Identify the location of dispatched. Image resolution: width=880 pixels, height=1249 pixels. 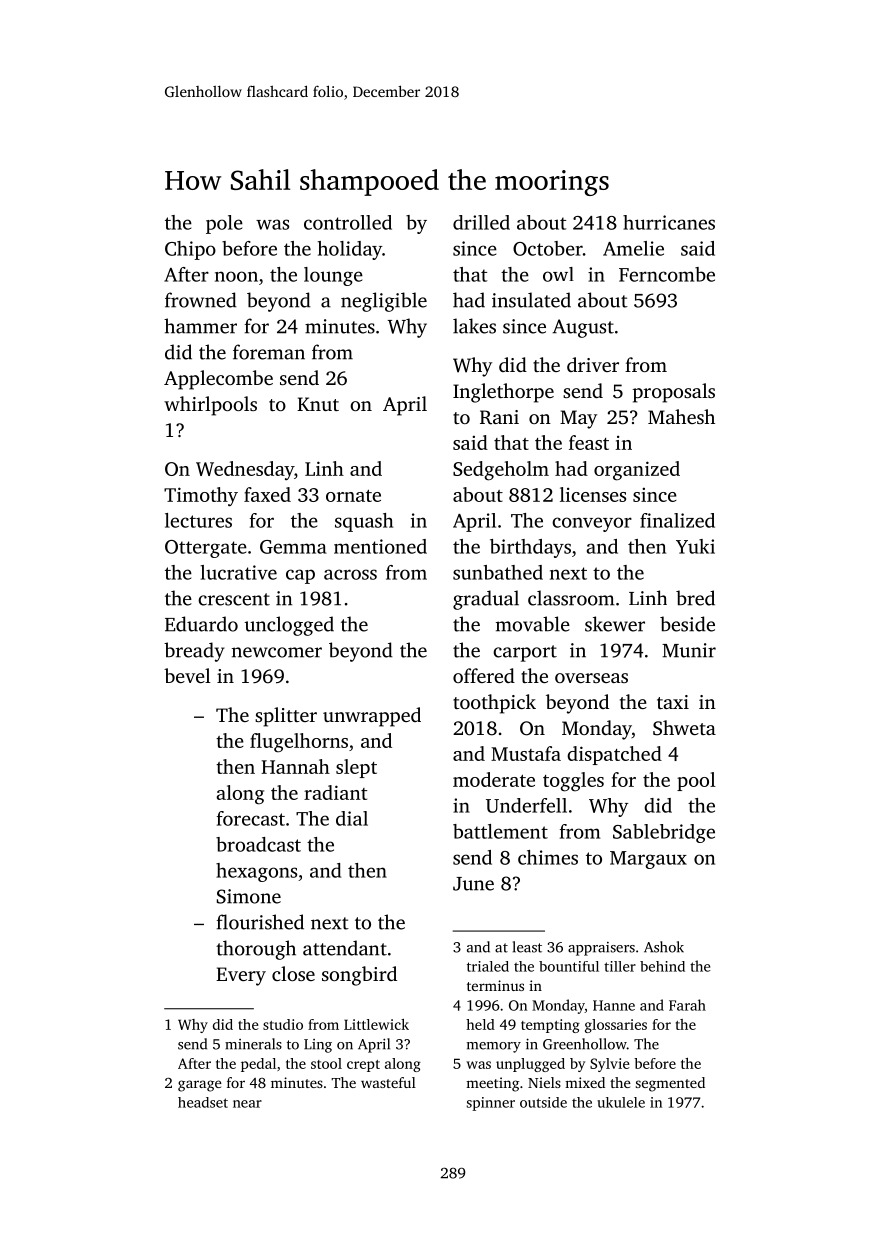
(614, 755).
